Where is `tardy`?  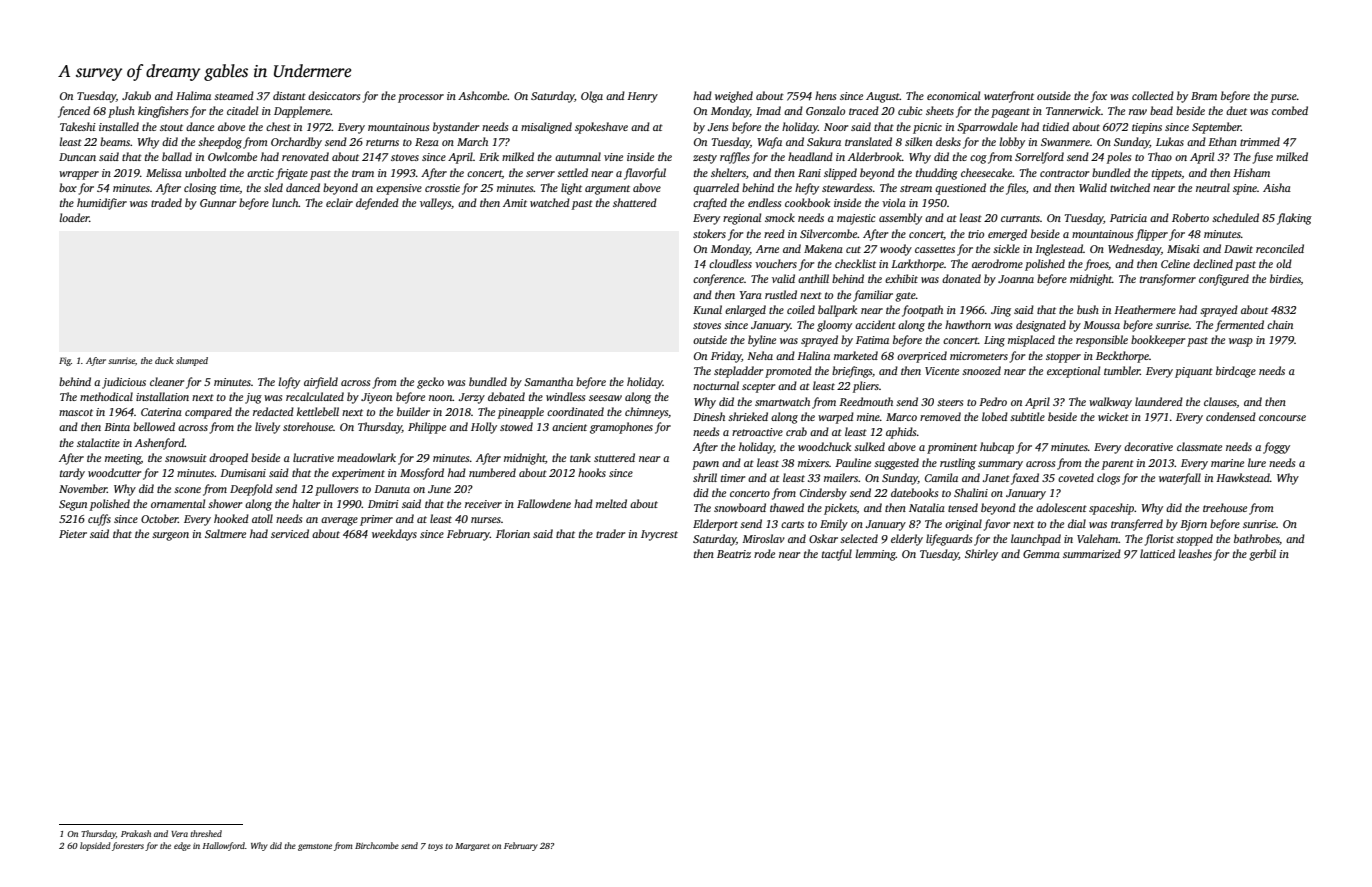 tardy is located at coordinates (72, 474).
